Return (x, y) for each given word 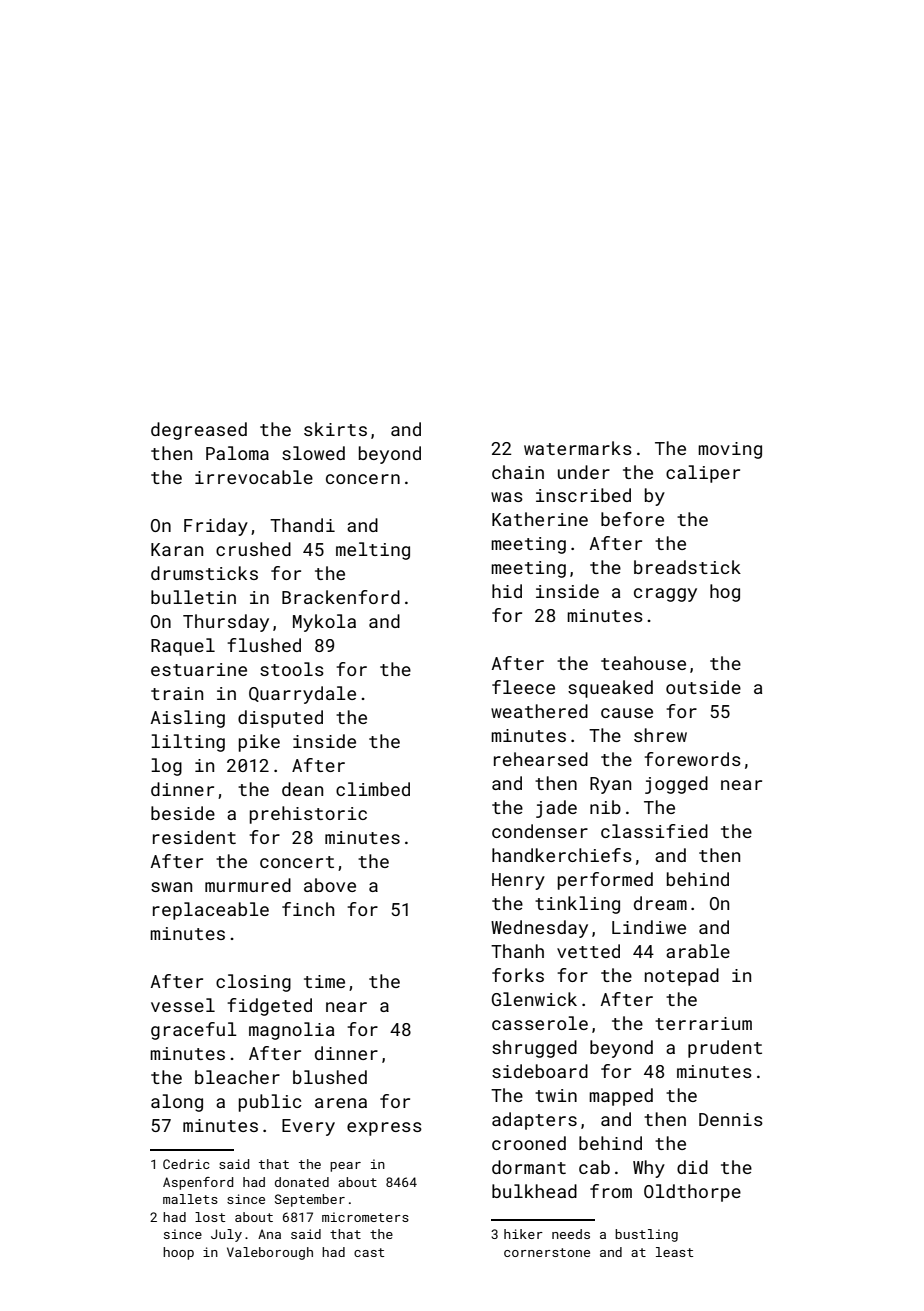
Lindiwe (649, 927)
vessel (183, 1005)
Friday (216, 527)
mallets (190, 1199)
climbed (373, 789)
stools (292, 669)
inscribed (583, 495)
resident (194, 837)
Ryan (610, 785)
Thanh (517, 951)
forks (518, 975)
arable (698, 951)
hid (507, 591)
